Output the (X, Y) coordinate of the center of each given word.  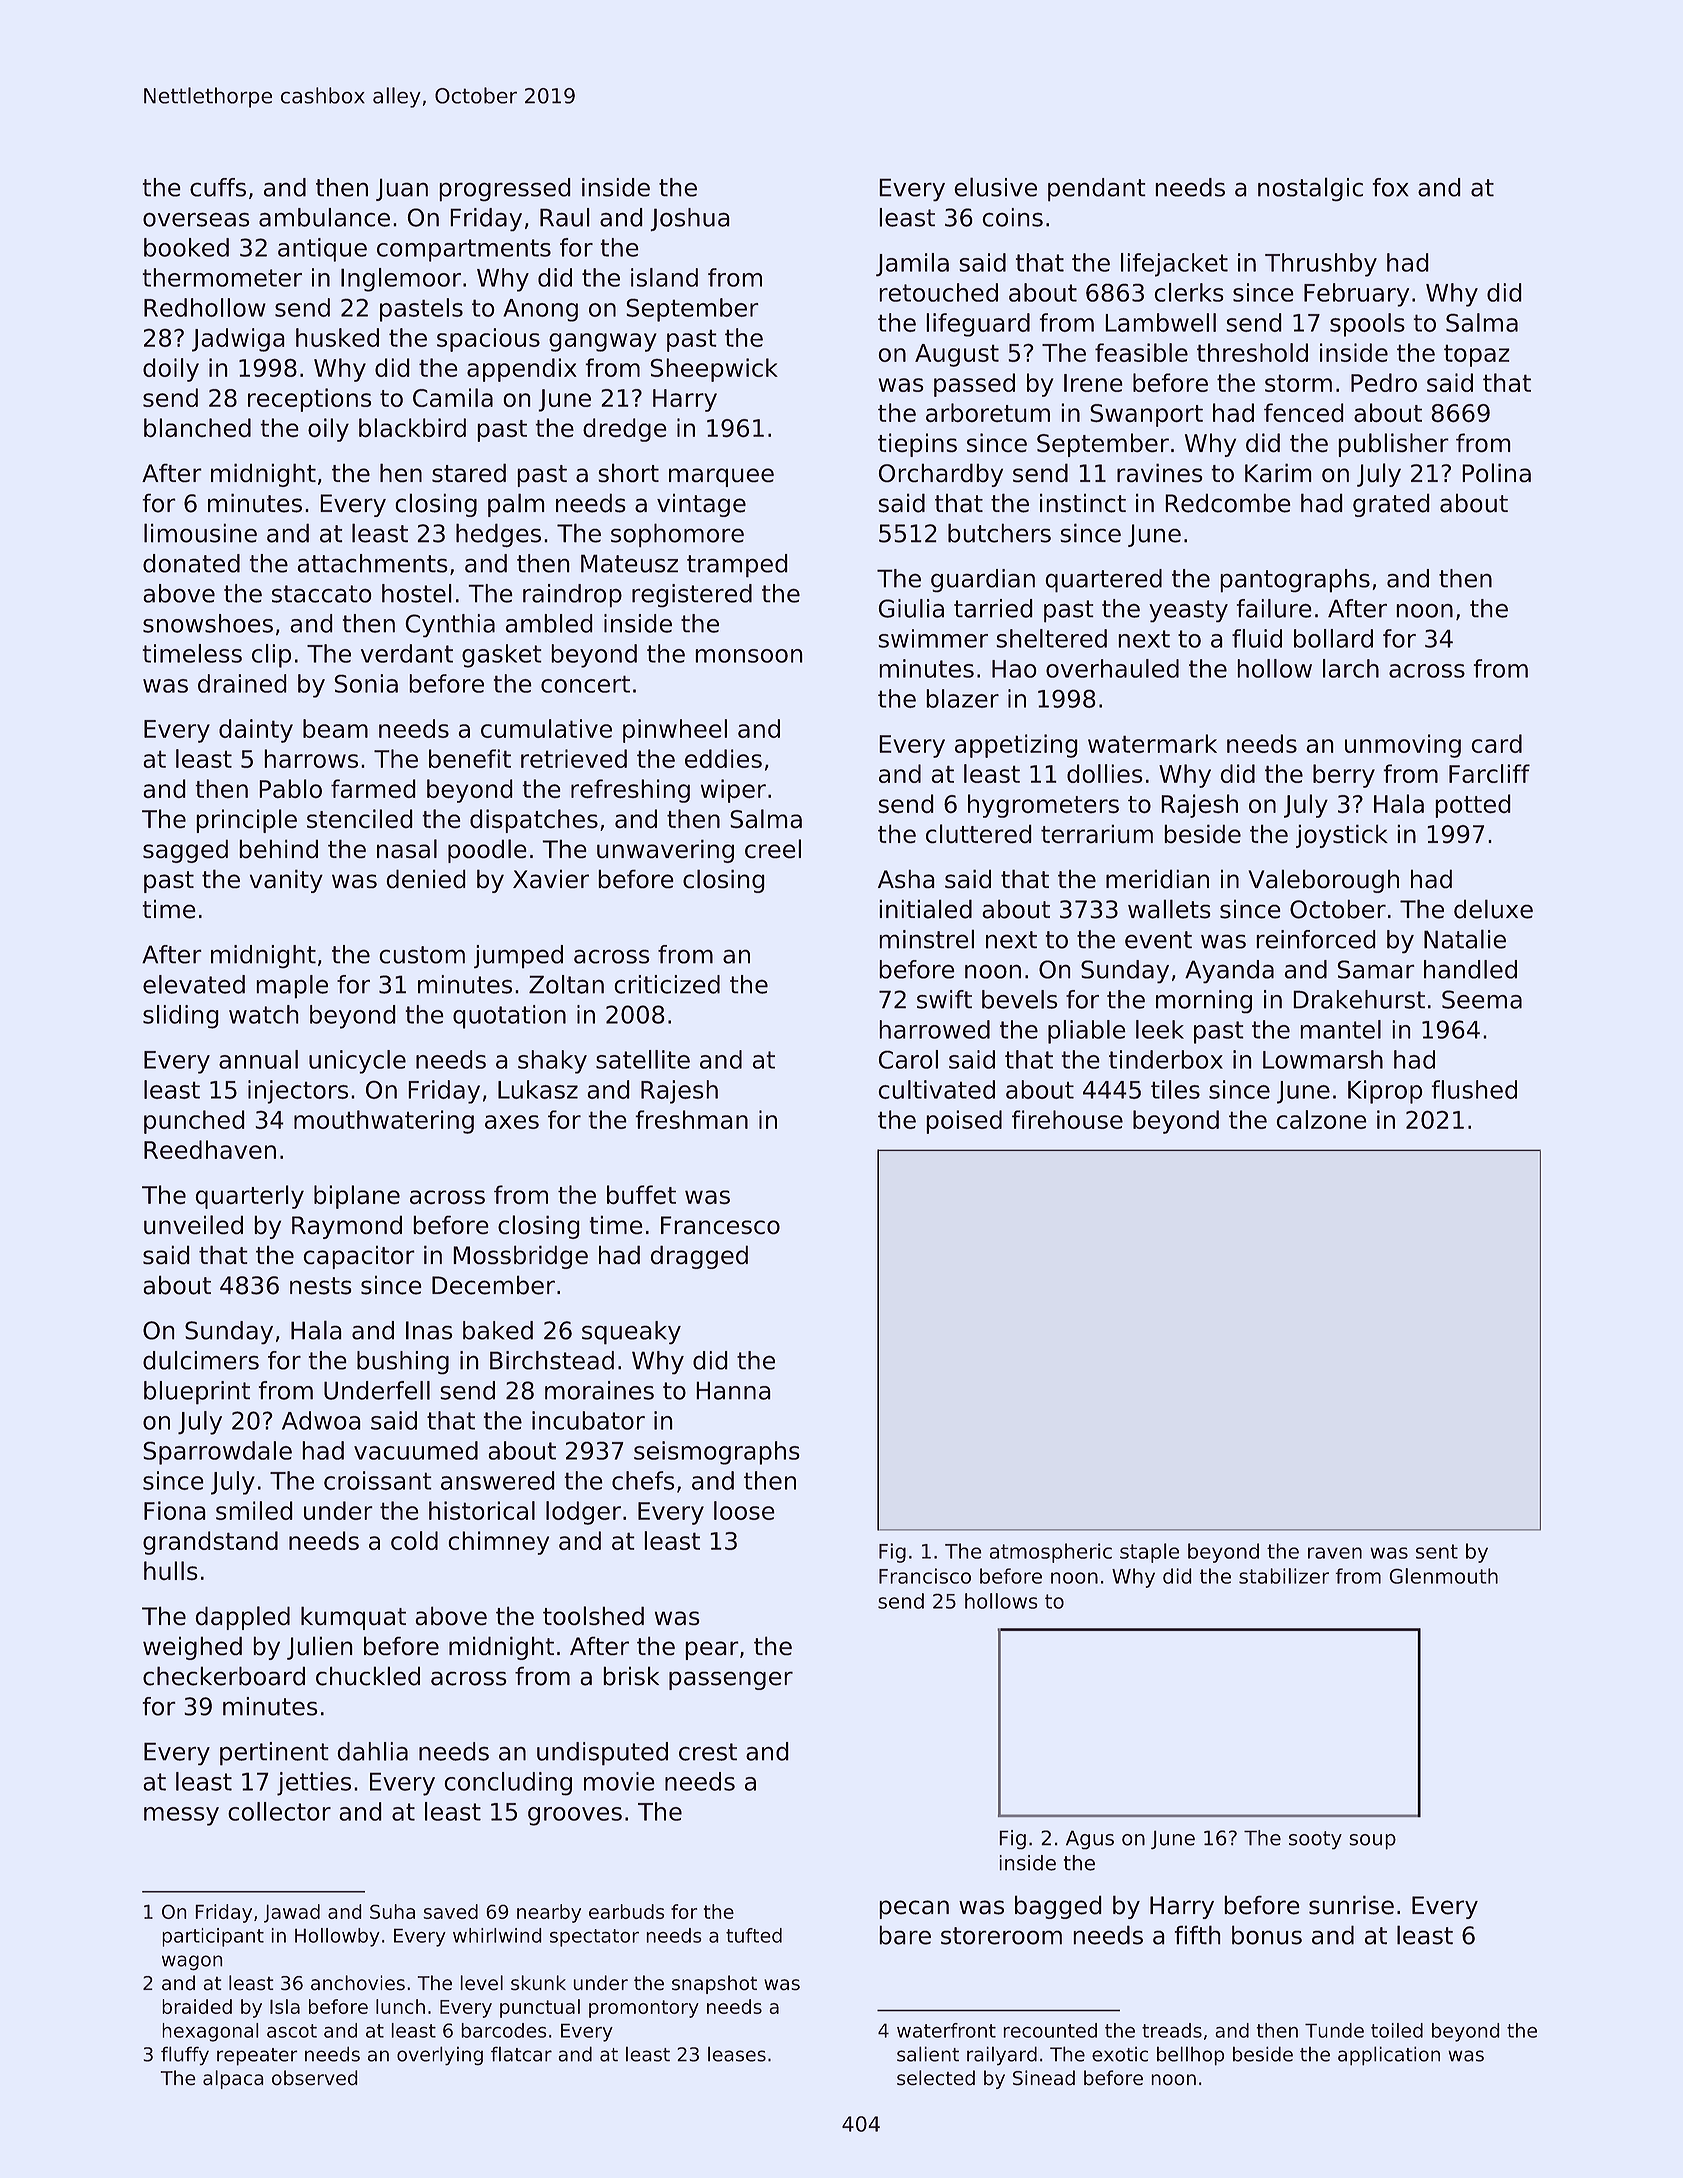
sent (1437, 1551)
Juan (402, 189)
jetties (314, 1784)
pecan (914, 1909)
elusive (995, 187)
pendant (1097, 190)
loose (744, 1510)
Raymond (347, 1227)
